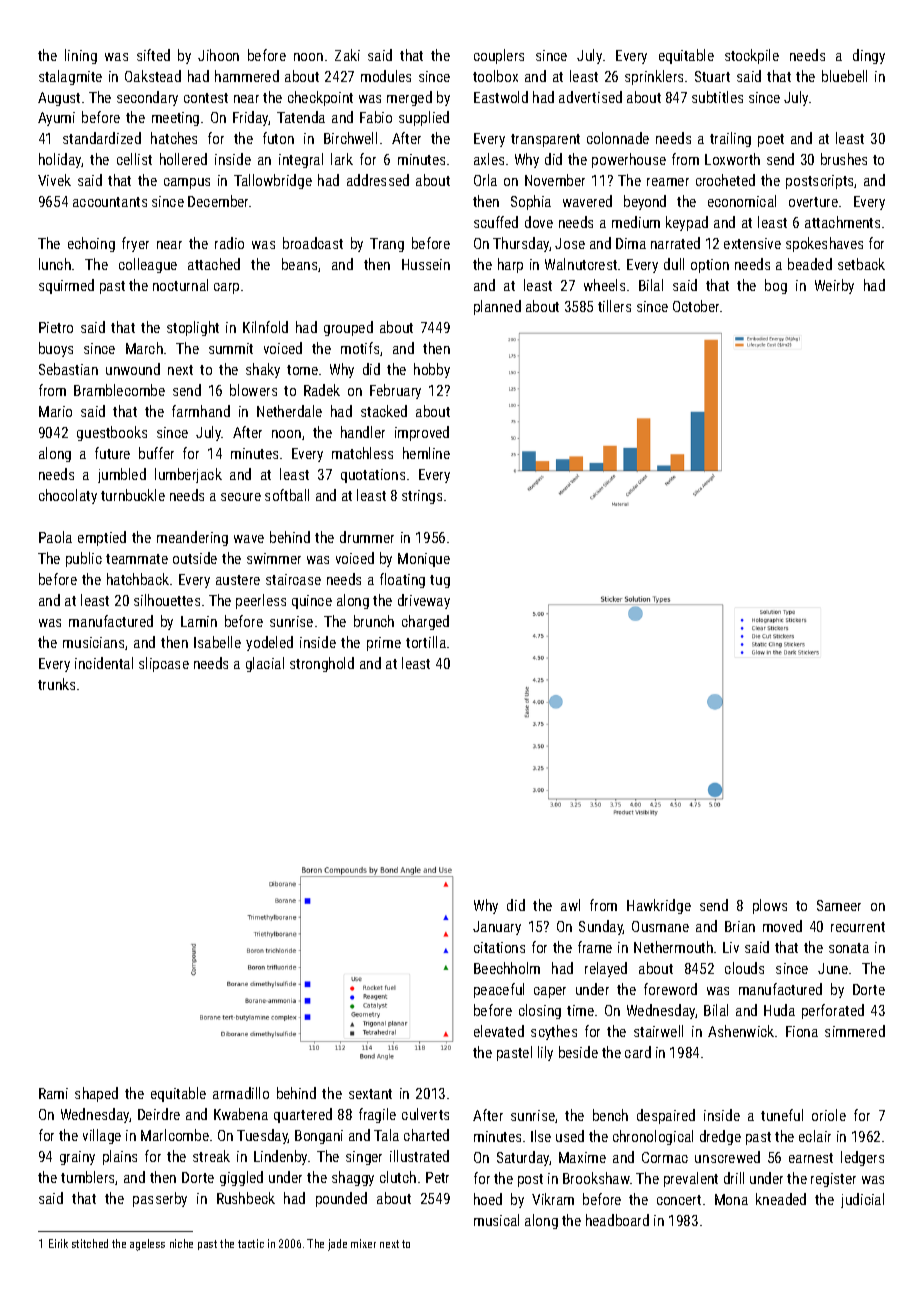 This page has width=924, height=1308. What do you see at coordinates (752, 56) in the page?
I see `stockpile` at bounding box center [752, 56].
